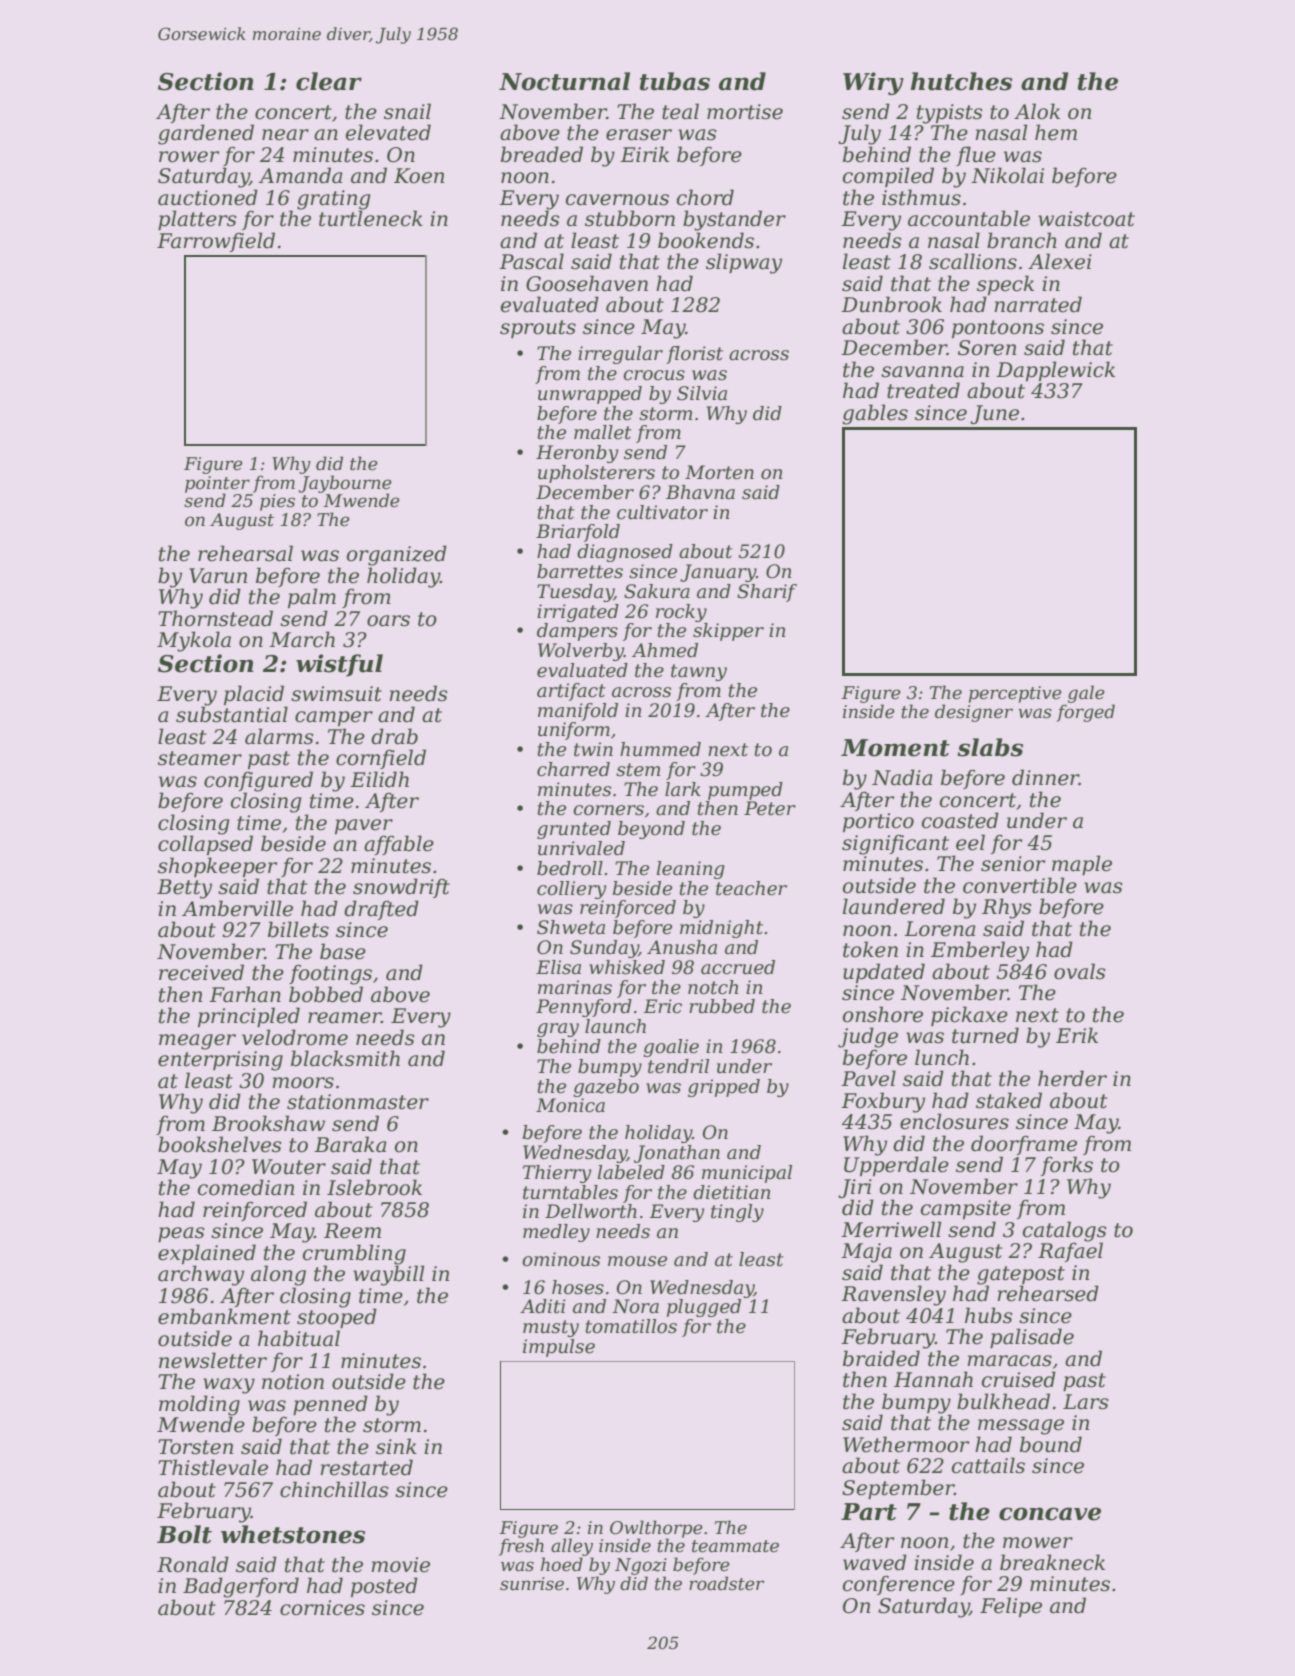 Image resolution: width=1295 pixels, height=1676 pixels. I want to click on plugged, so click(704, 1308).
